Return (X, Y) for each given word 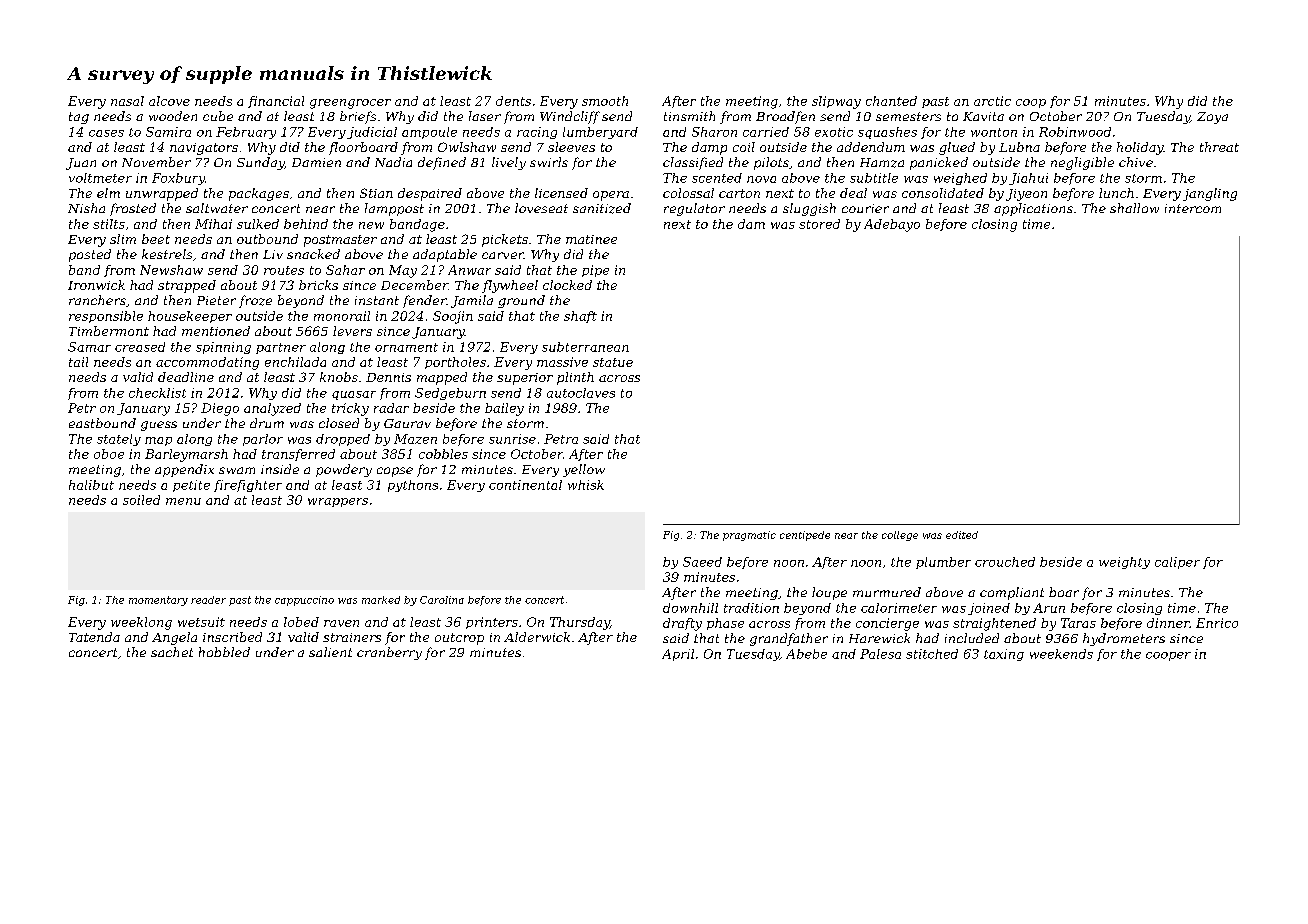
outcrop (459, 639)
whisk (586, 485)
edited (962, 535)
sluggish (809, 209)
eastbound (102, 423)
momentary (158, 601)
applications (1033, 209)
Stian (376, 193)
